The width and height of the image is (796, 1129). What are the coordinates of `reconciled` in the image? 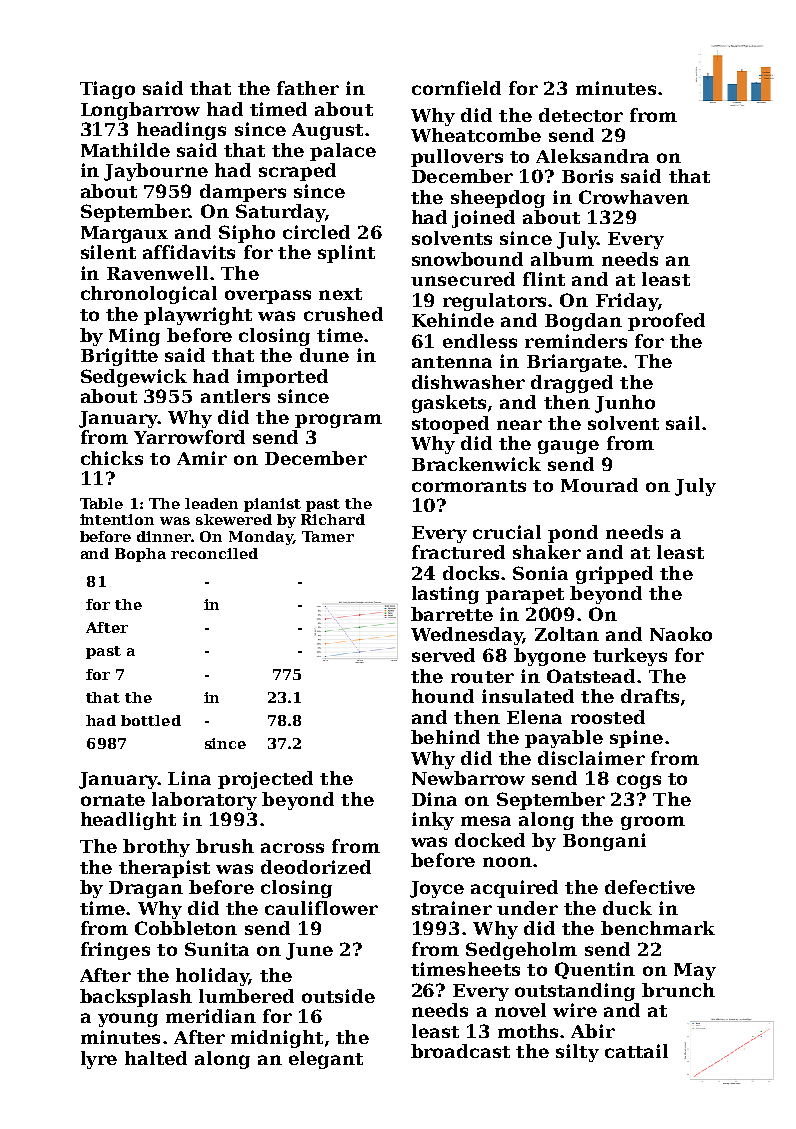 It's located at (214, 553).
